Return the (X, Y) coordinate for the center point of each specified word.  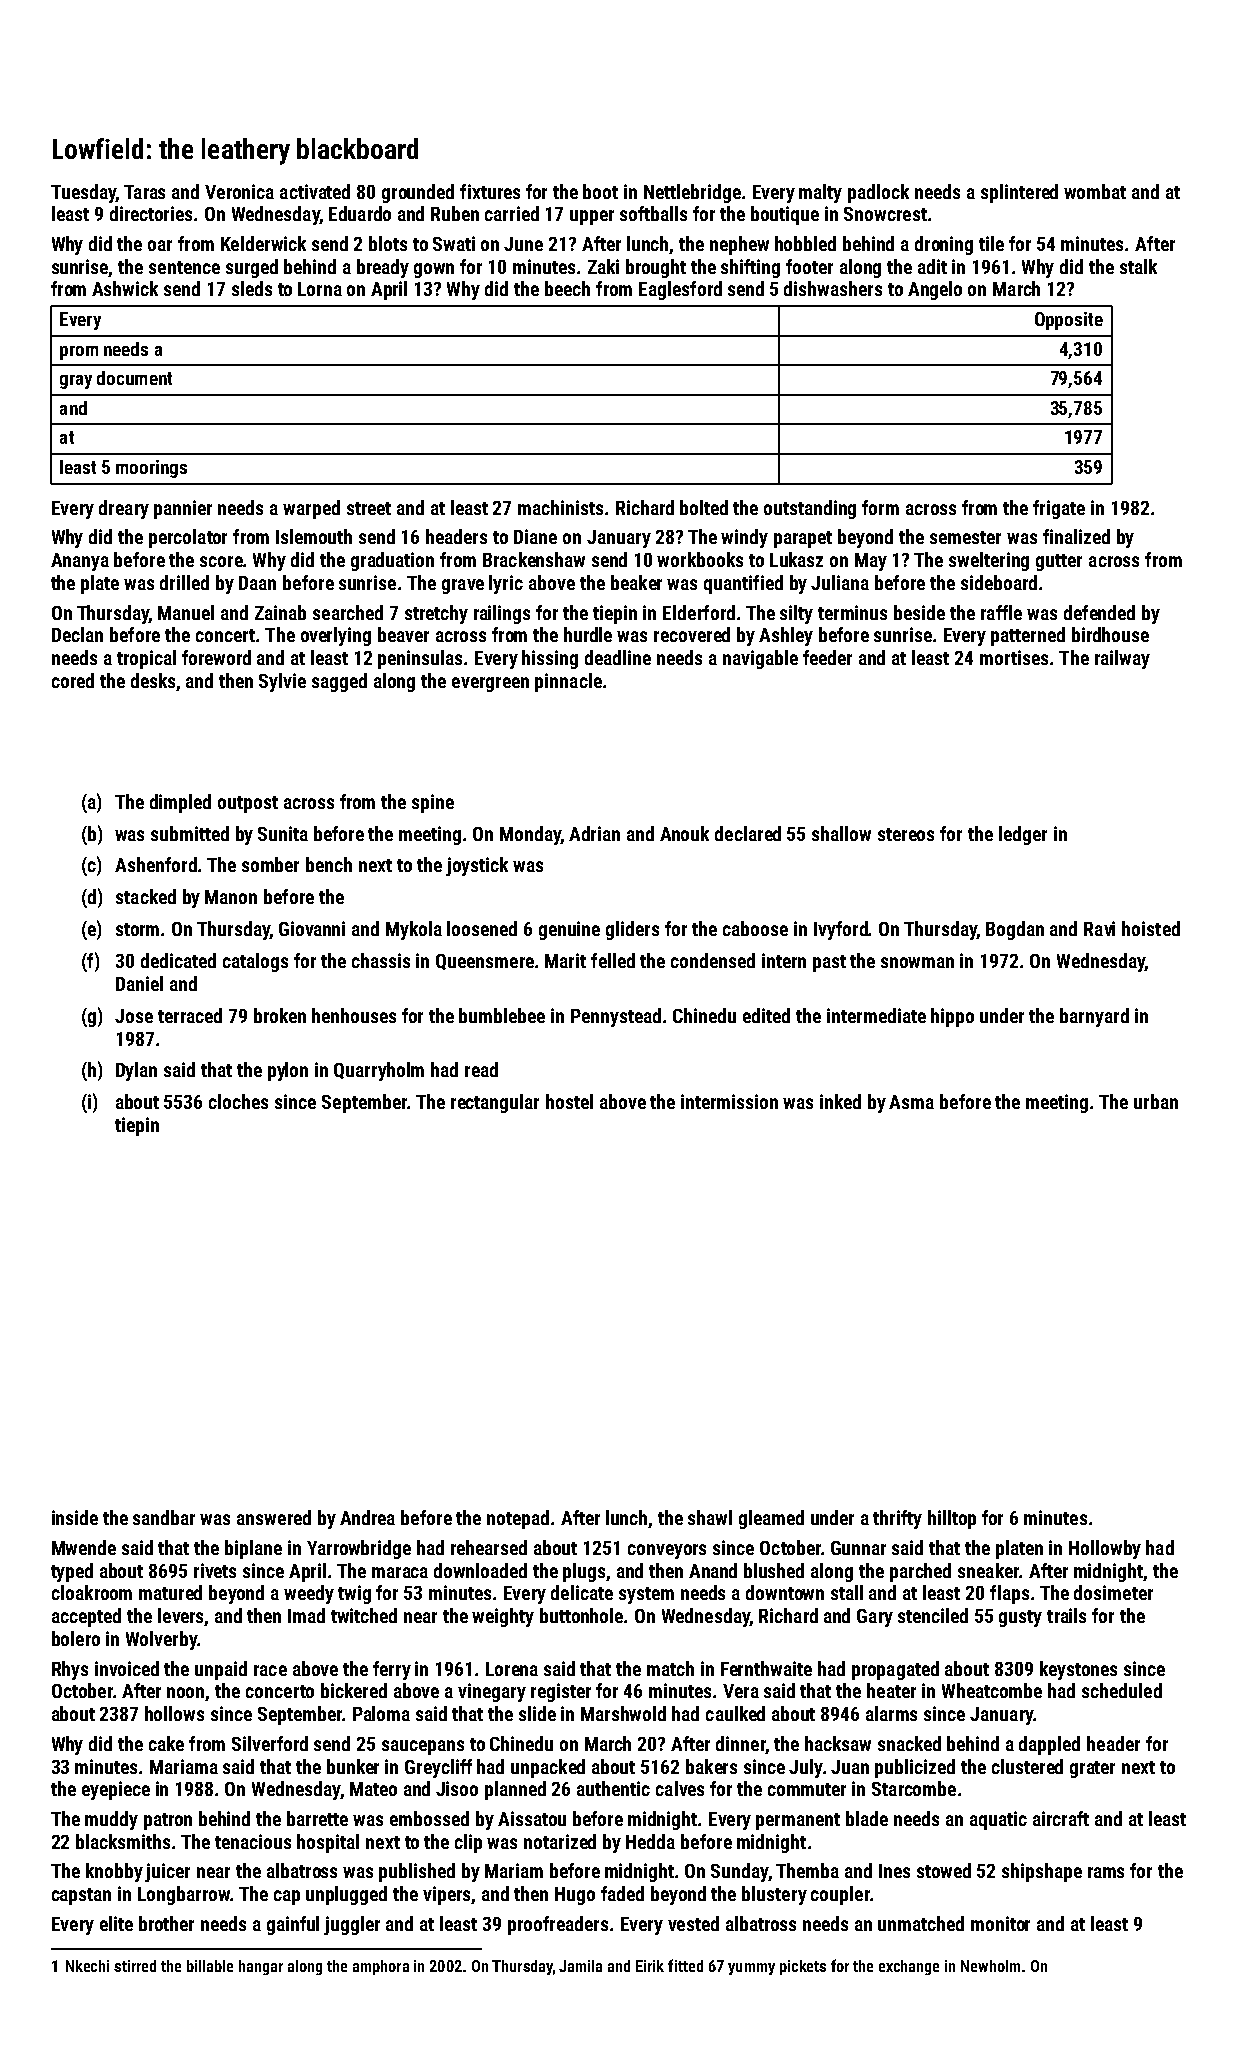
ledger (1023, 835)
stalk (1138, 266)
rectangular (495, 1103)
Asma (911, 1102)
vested (693, 1923)
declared (748, 833)
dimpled (180, 803)
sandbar (164, 1517)
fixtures (490, 191)
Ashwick (125, 288)
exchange (909, 1967)
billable (210, 1966)
